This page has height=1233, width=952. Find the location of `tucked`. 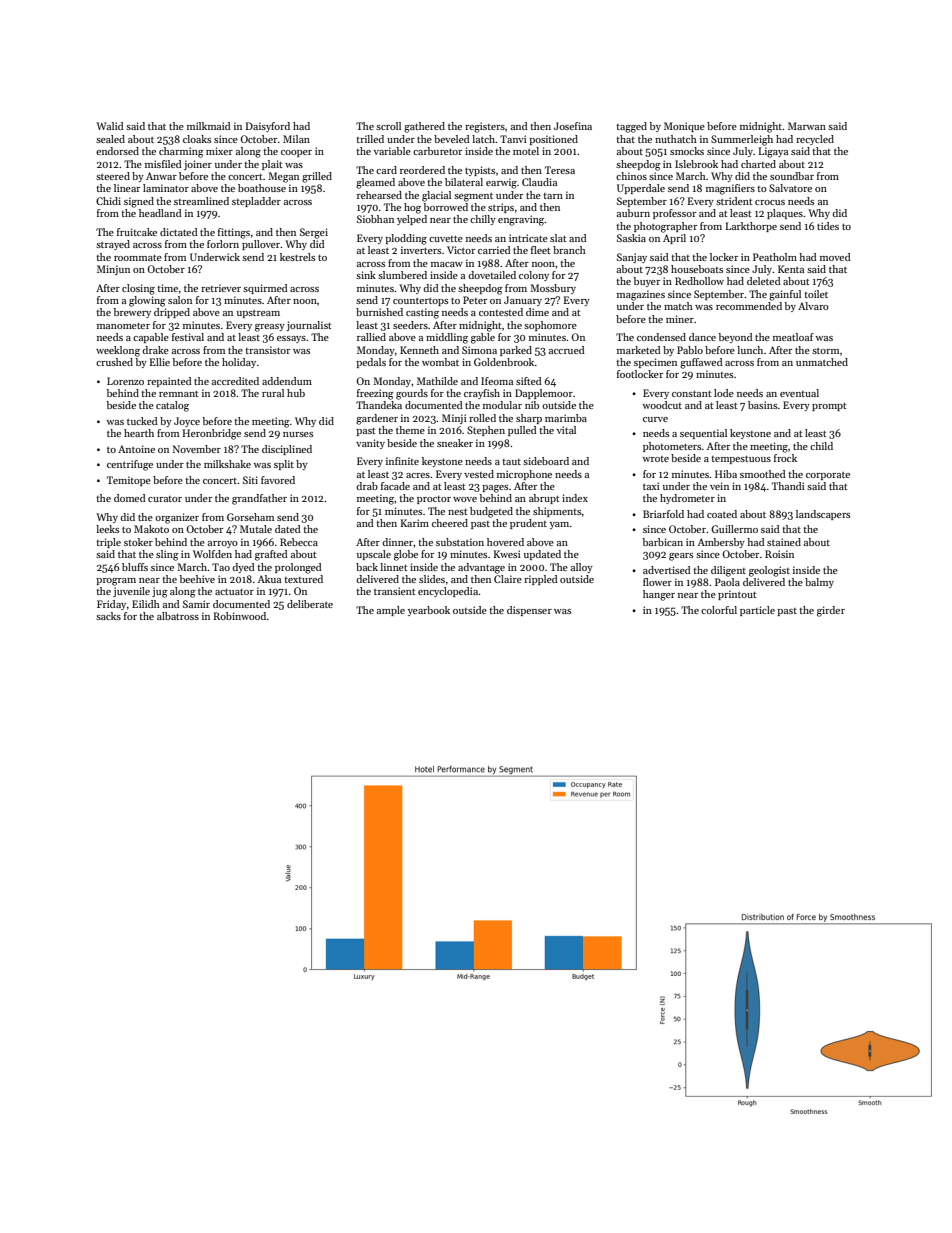

tucked is located at coordinates (142, 421).
